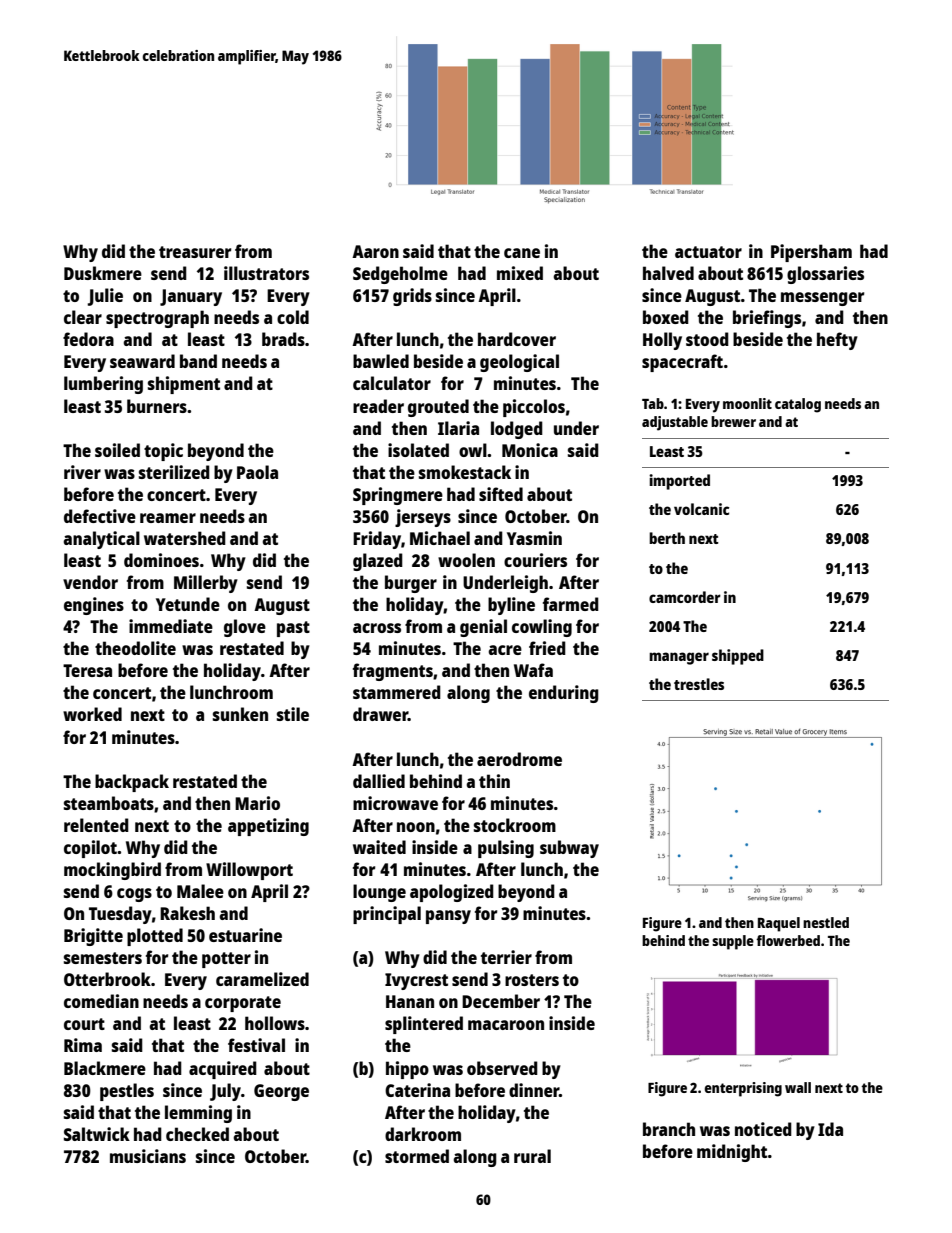 This screenshot has width=952, height=1233. What do you see at coordinates (148, 1156) in the screenshot?
I see `musicians` at bounding box center [148, 1156].
